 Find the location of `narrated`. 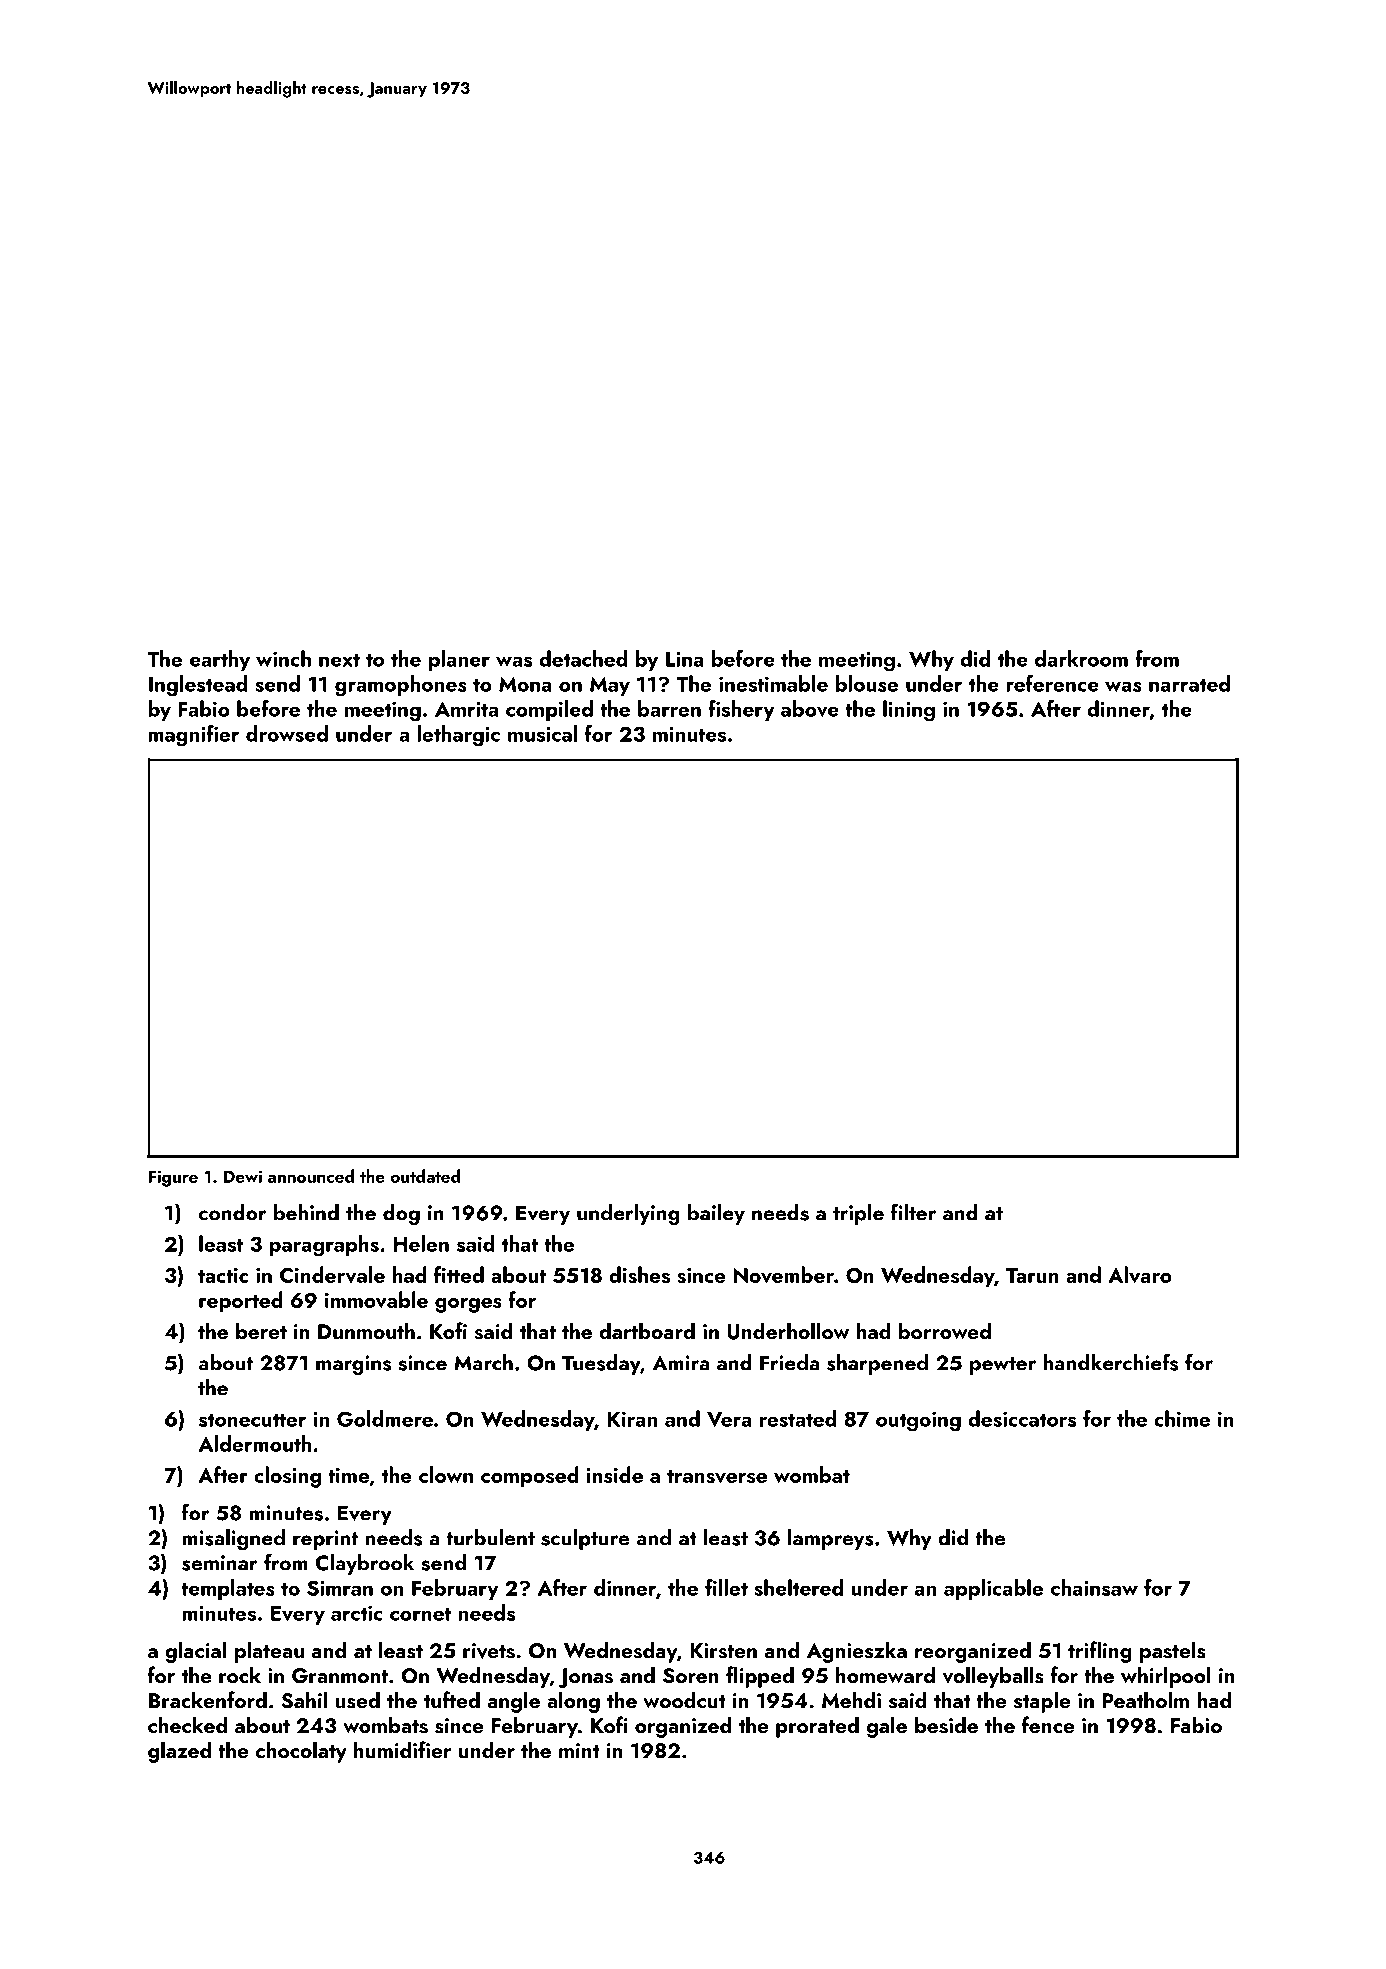

narrated is located at coordinates (1189, 683).
